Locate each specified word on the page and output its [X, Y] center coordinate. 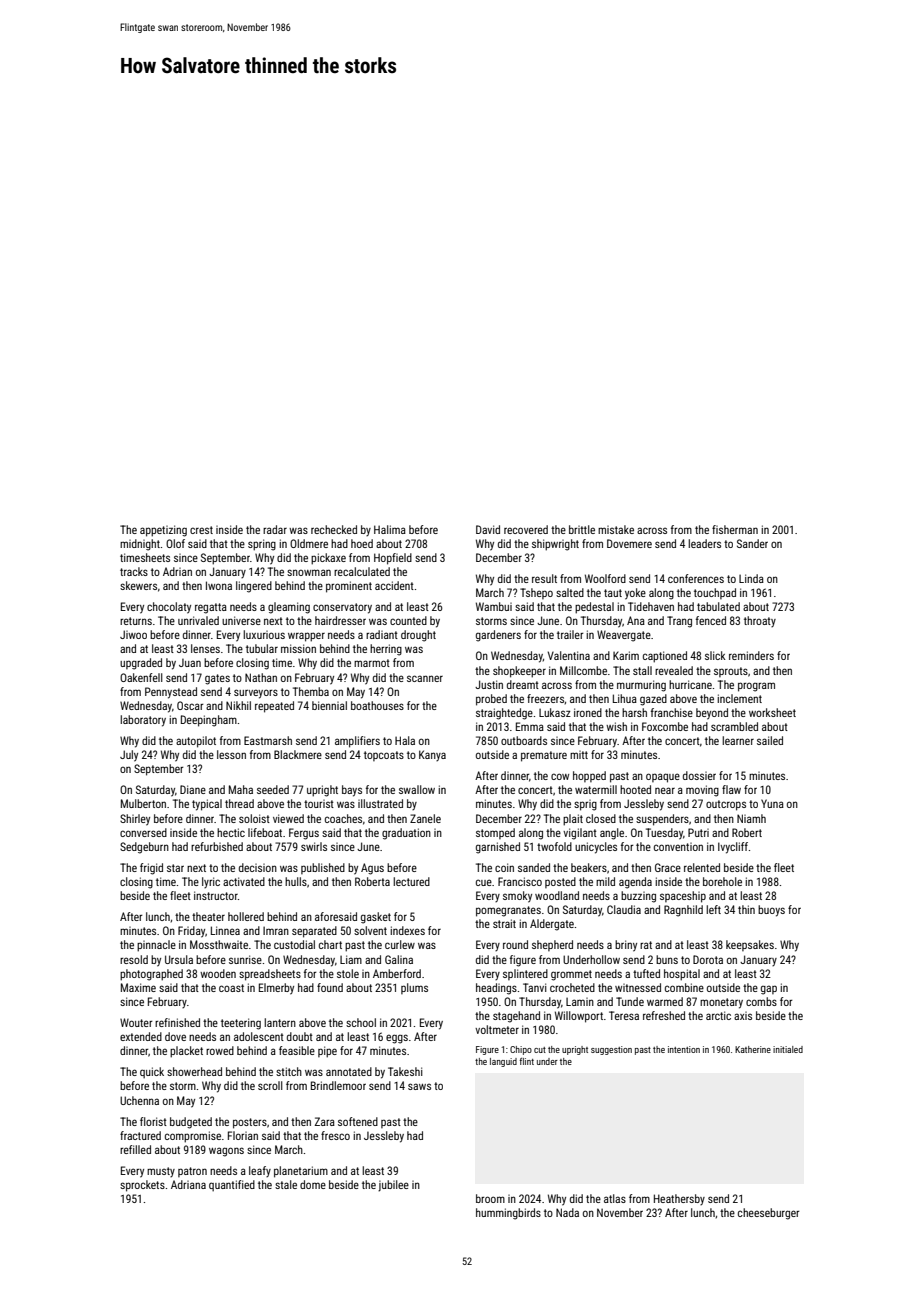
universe [241, 620]
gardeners [498, 636]
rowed [220, 1050]
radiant [382, 634]
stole [348, 973]
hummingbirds [508, 1214]
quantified [232, 1186]
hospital [682, 975]
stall [642, 670]
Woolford [605, 578]
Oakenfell [141, 677]
